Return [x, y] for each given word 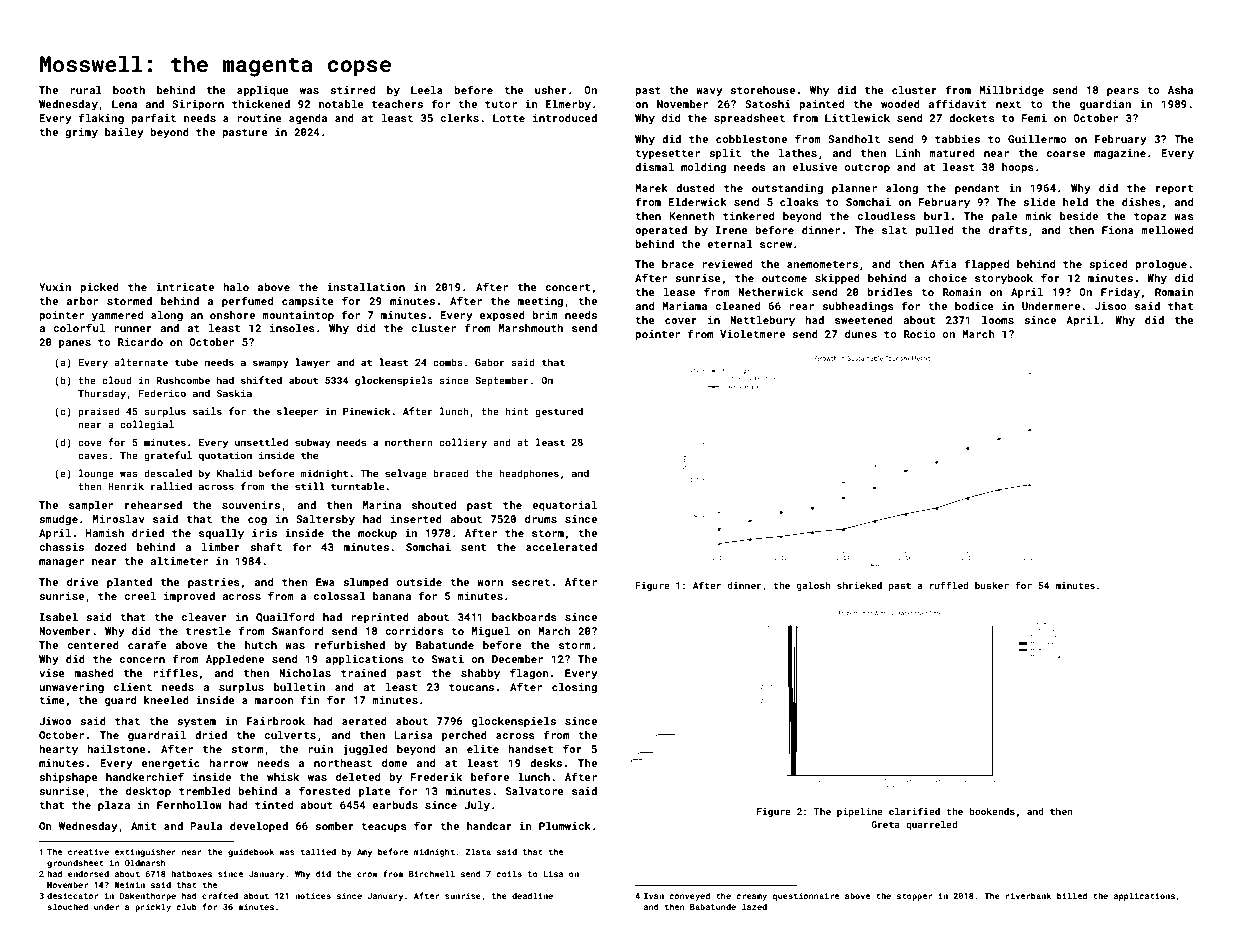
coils [509, 873]
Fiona [1118, 230]
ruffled [949, 585]
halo [236, 287]
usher [551, 90]
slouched [67, 906]
